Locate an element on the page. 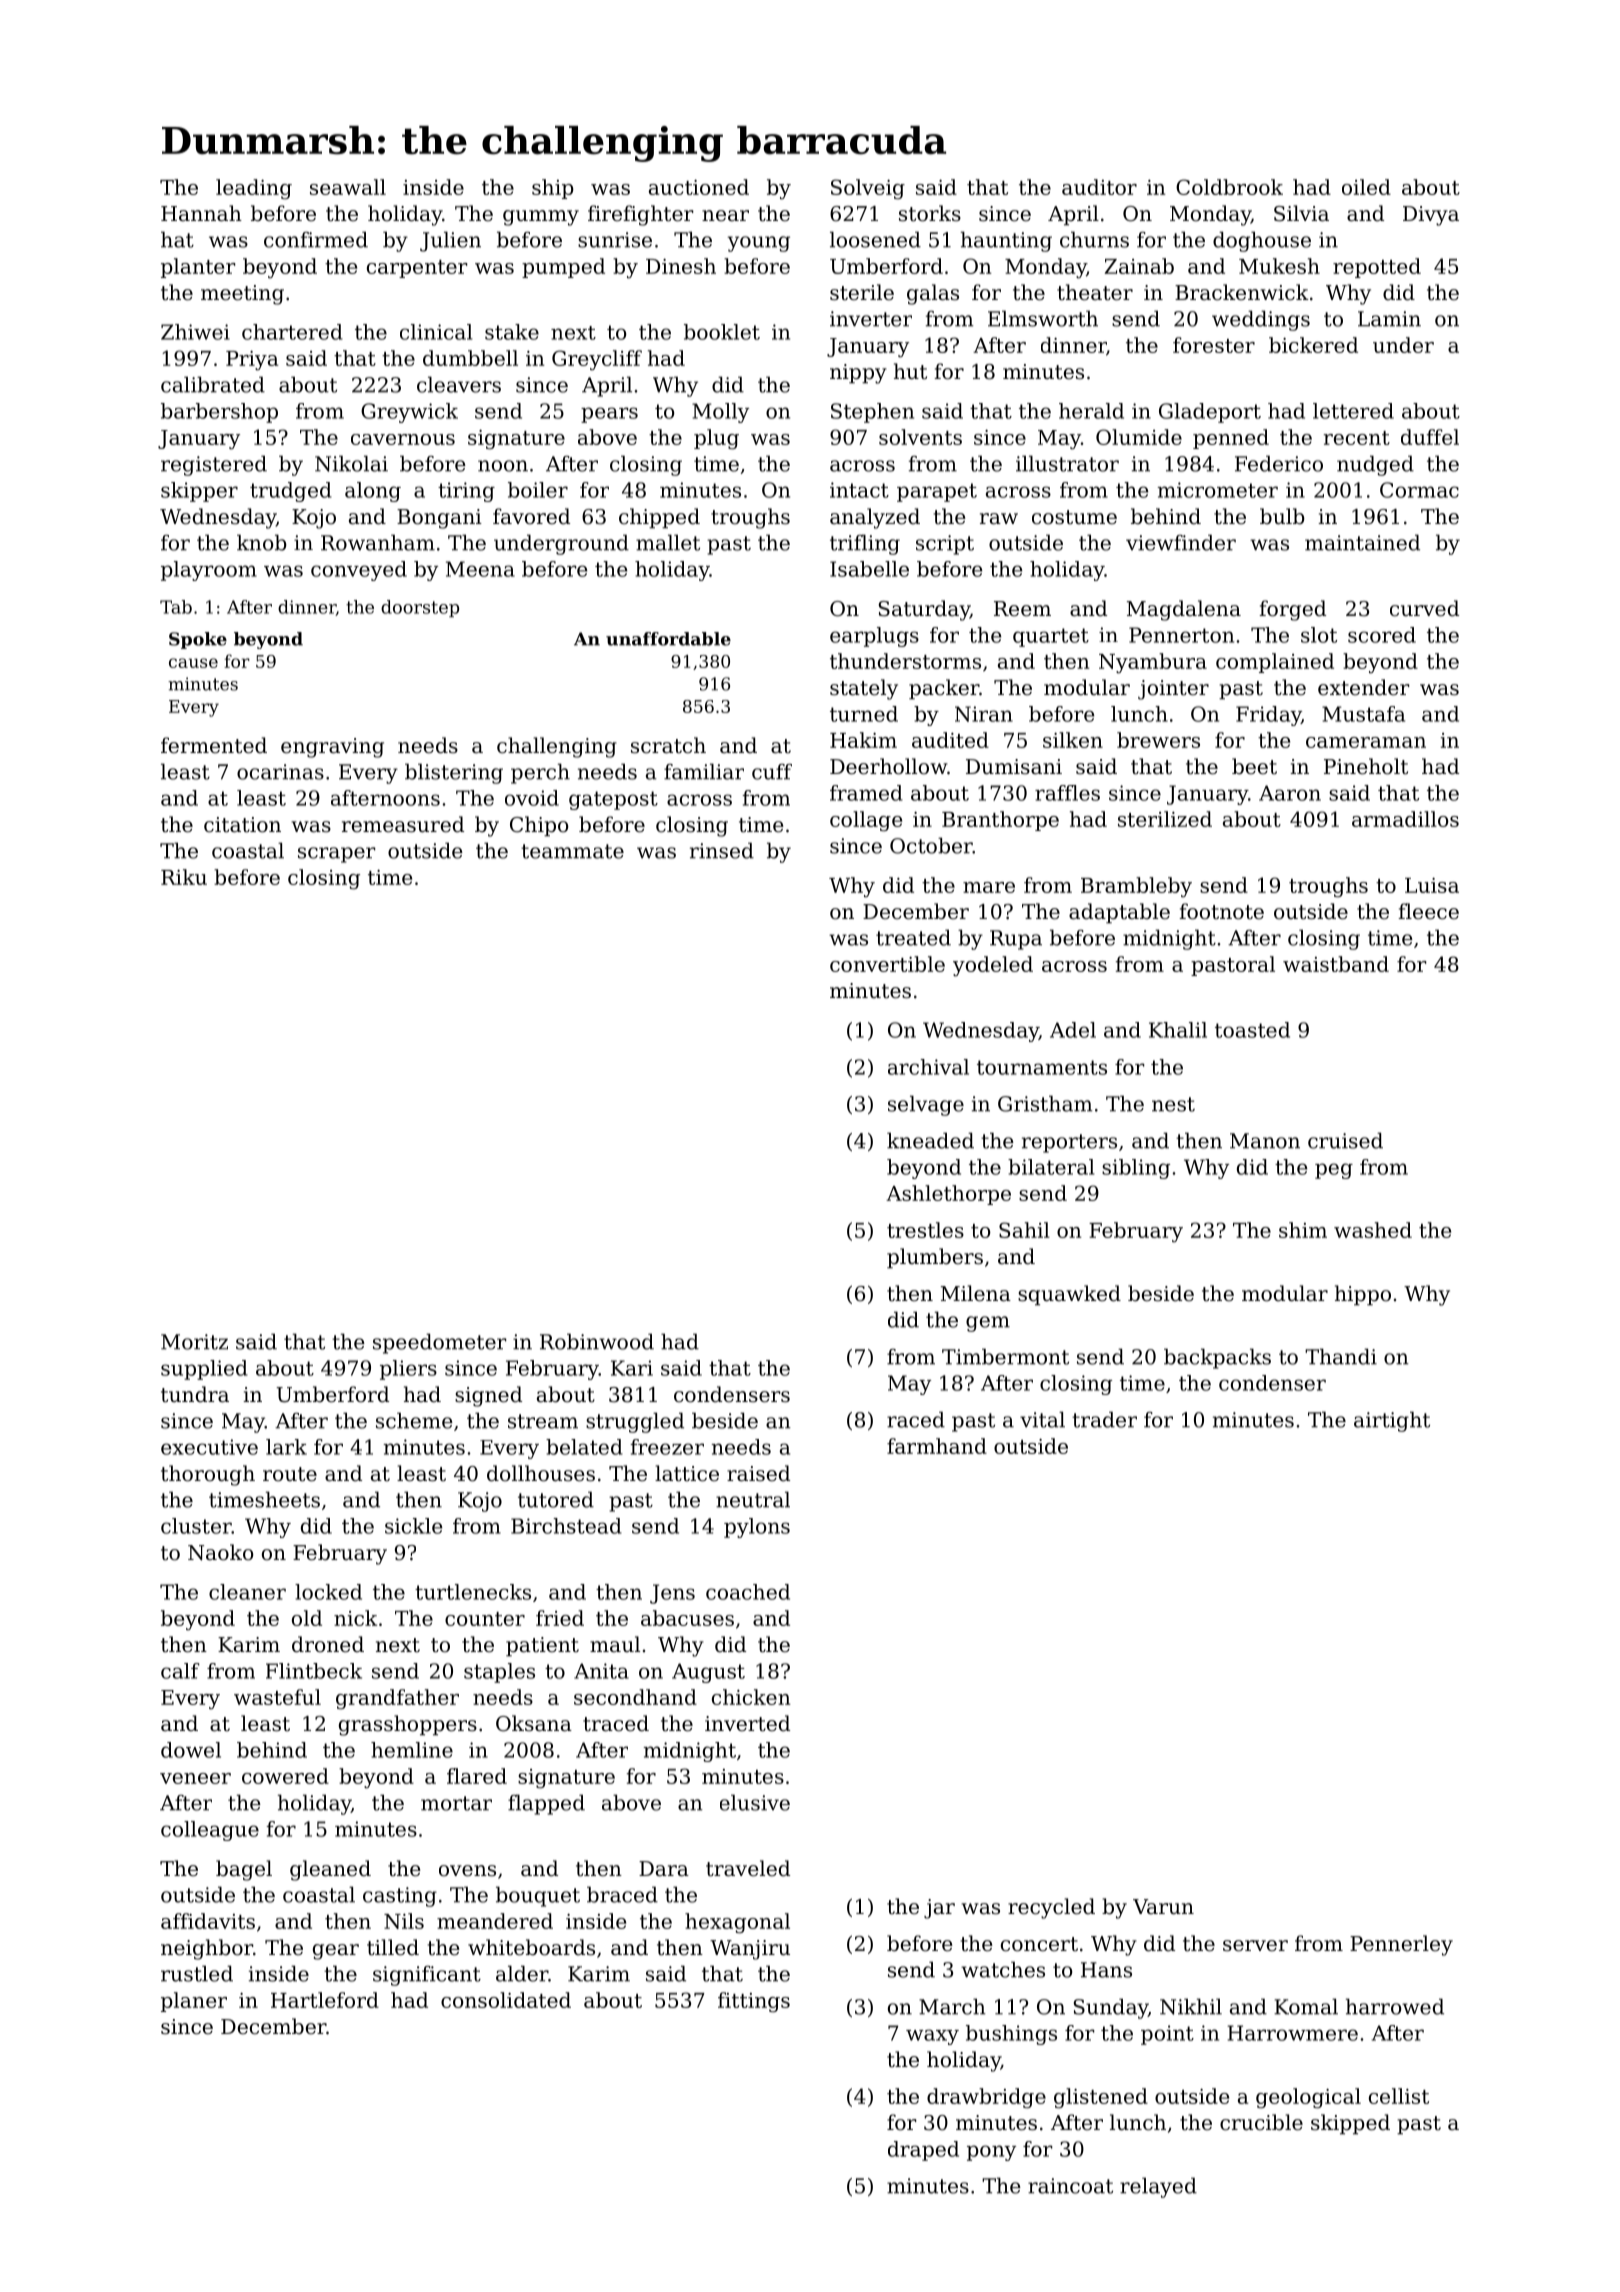 Image resolution: width=1620 pixels, height=2292 pixels. signed is located at coordinates (488, 1396).
